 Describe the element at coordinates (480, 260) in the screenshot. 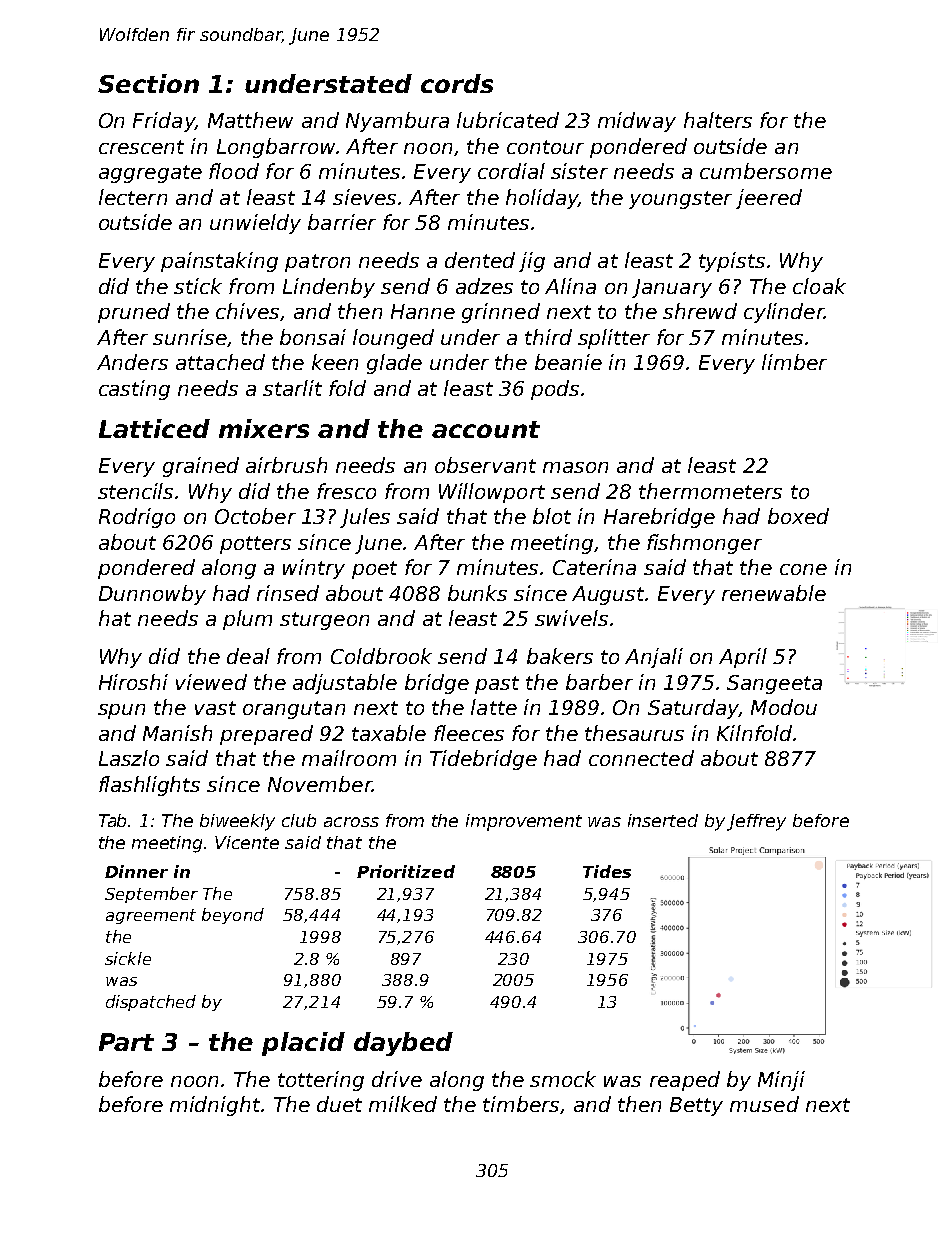

I see `dented` at that location.
